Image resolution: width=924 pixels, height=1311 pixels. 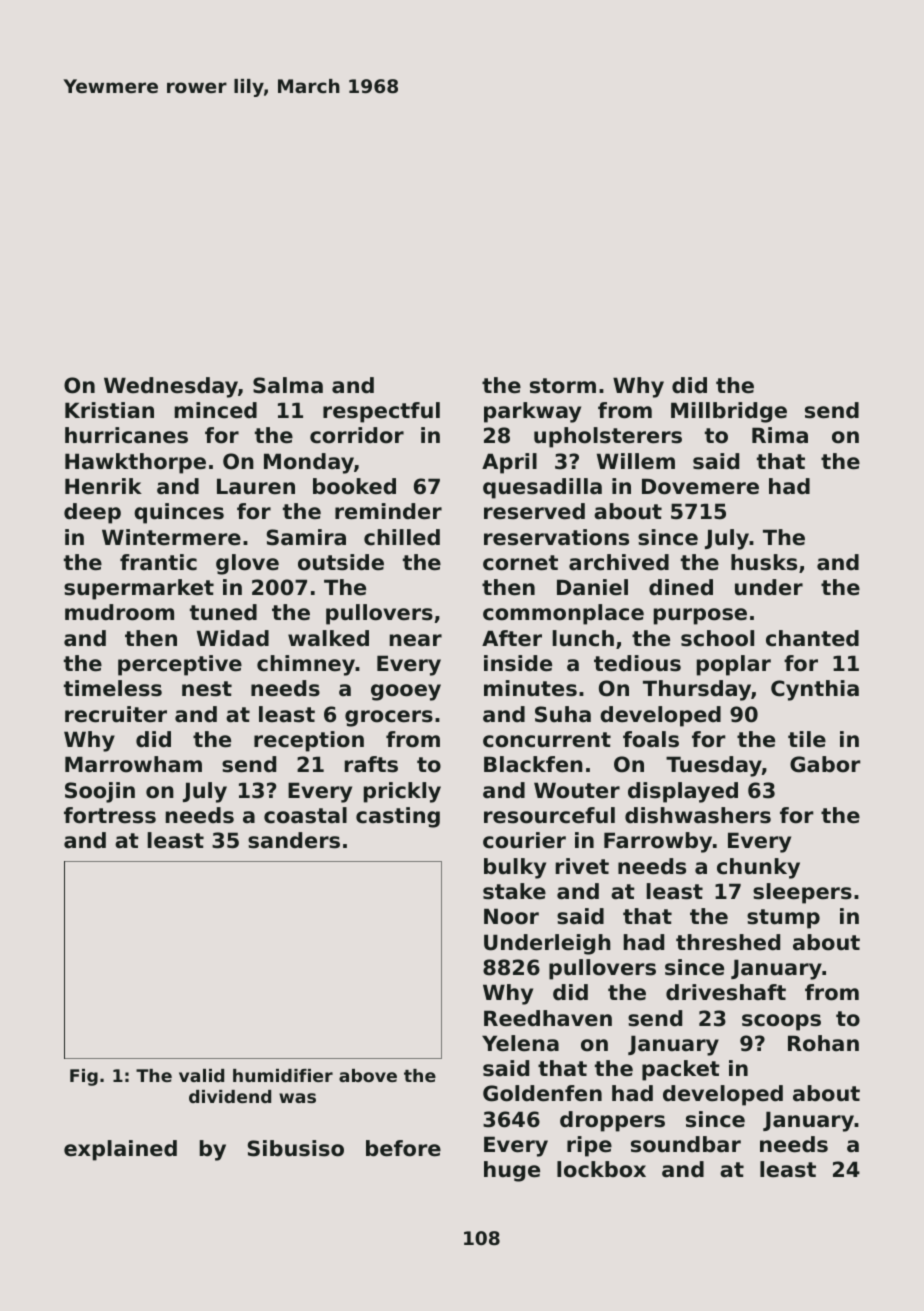 What do you see at coordinates (402, 537) in the page?
I see `chilled` at bounding box center [402, 537].
